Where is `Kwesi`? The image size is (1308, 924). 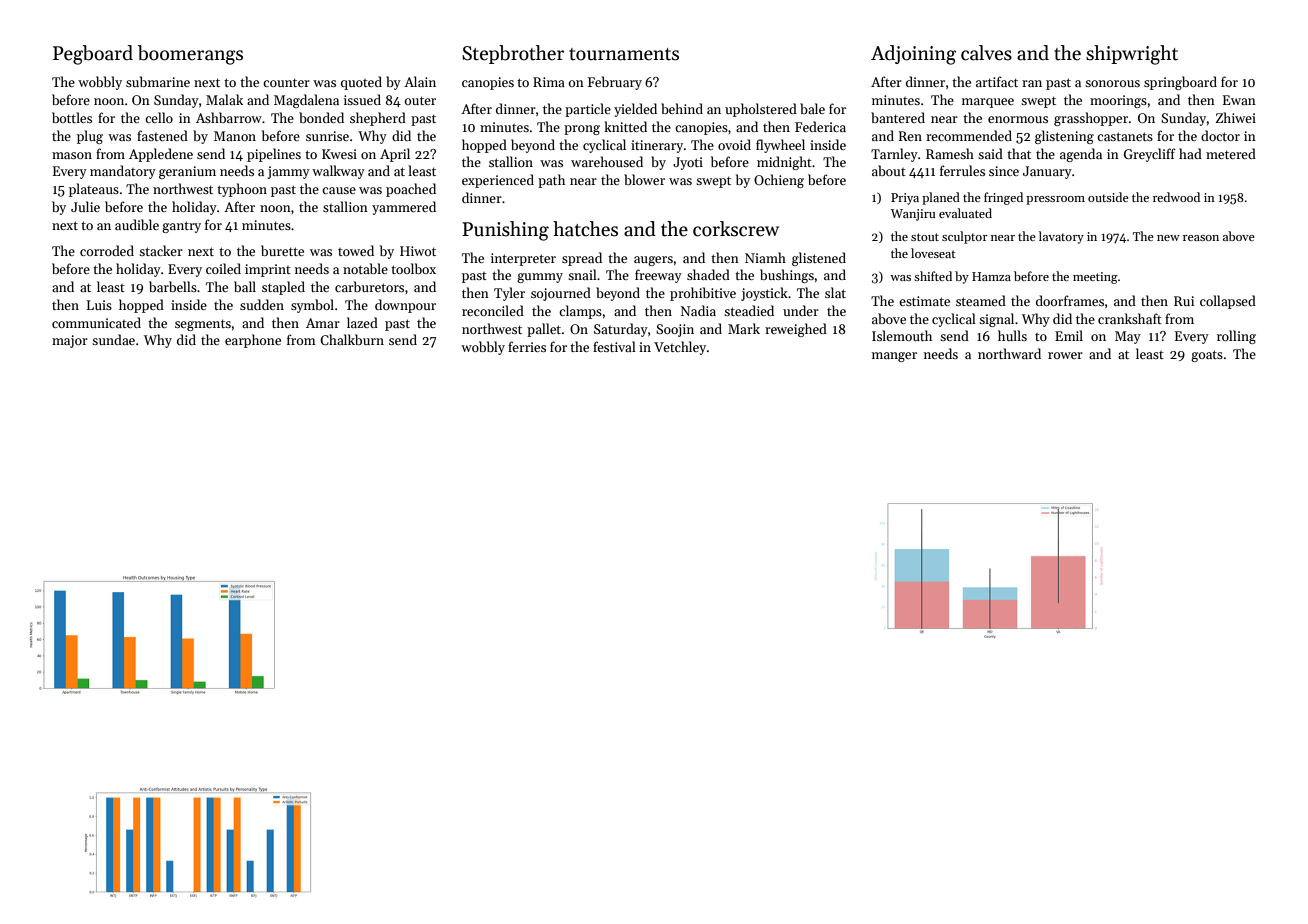
Kwesi is located at coordinates (339, 154).
